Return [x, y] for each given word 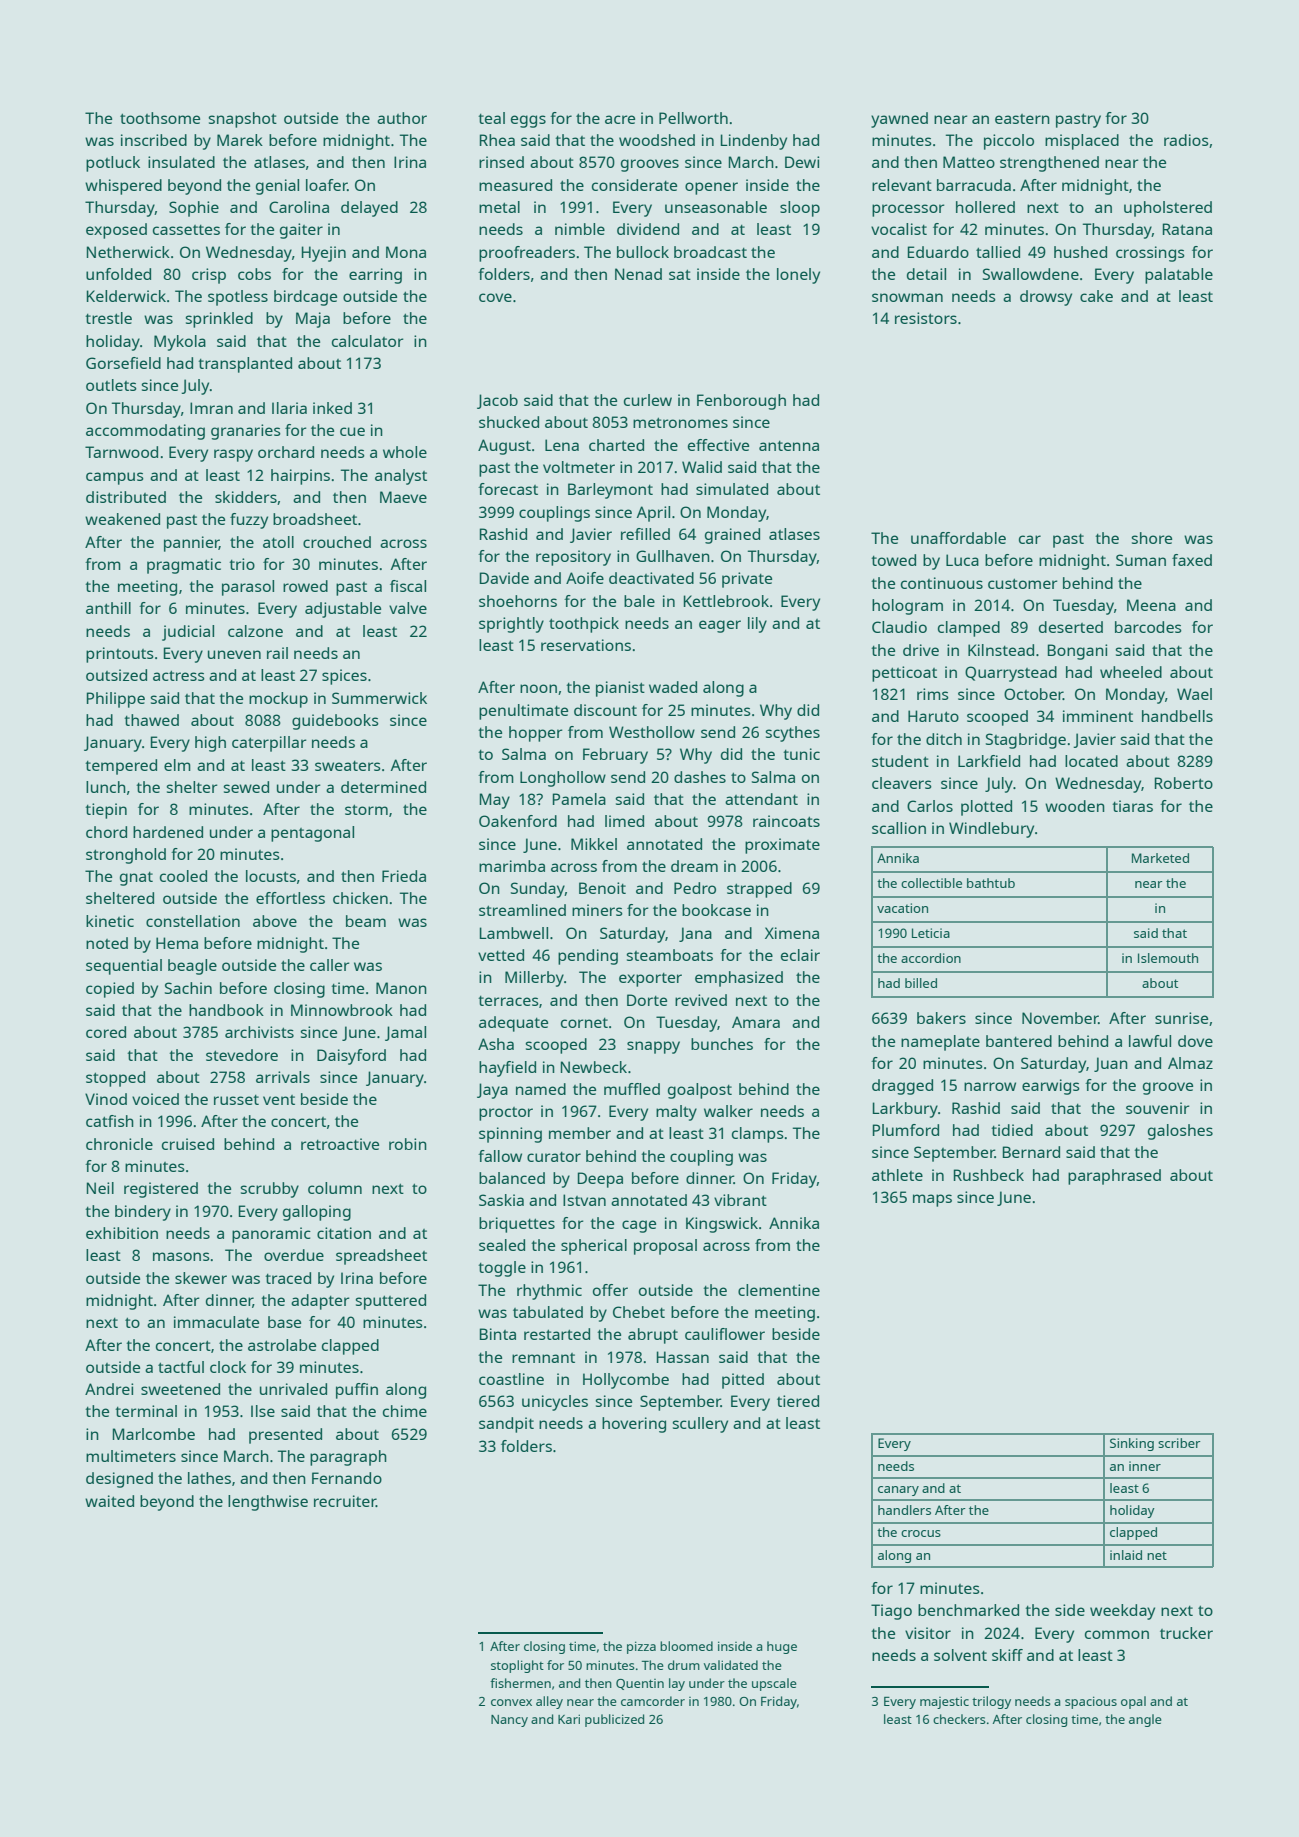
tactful [181, 1367]
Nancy [509, 1721]
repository [573, 558]
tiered [798, 1401]
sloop [800, 209]
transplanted [245, 365]
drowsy [1046, 298]
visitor [928, 1633]
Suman [1141, 560]
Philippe [116, 700]
